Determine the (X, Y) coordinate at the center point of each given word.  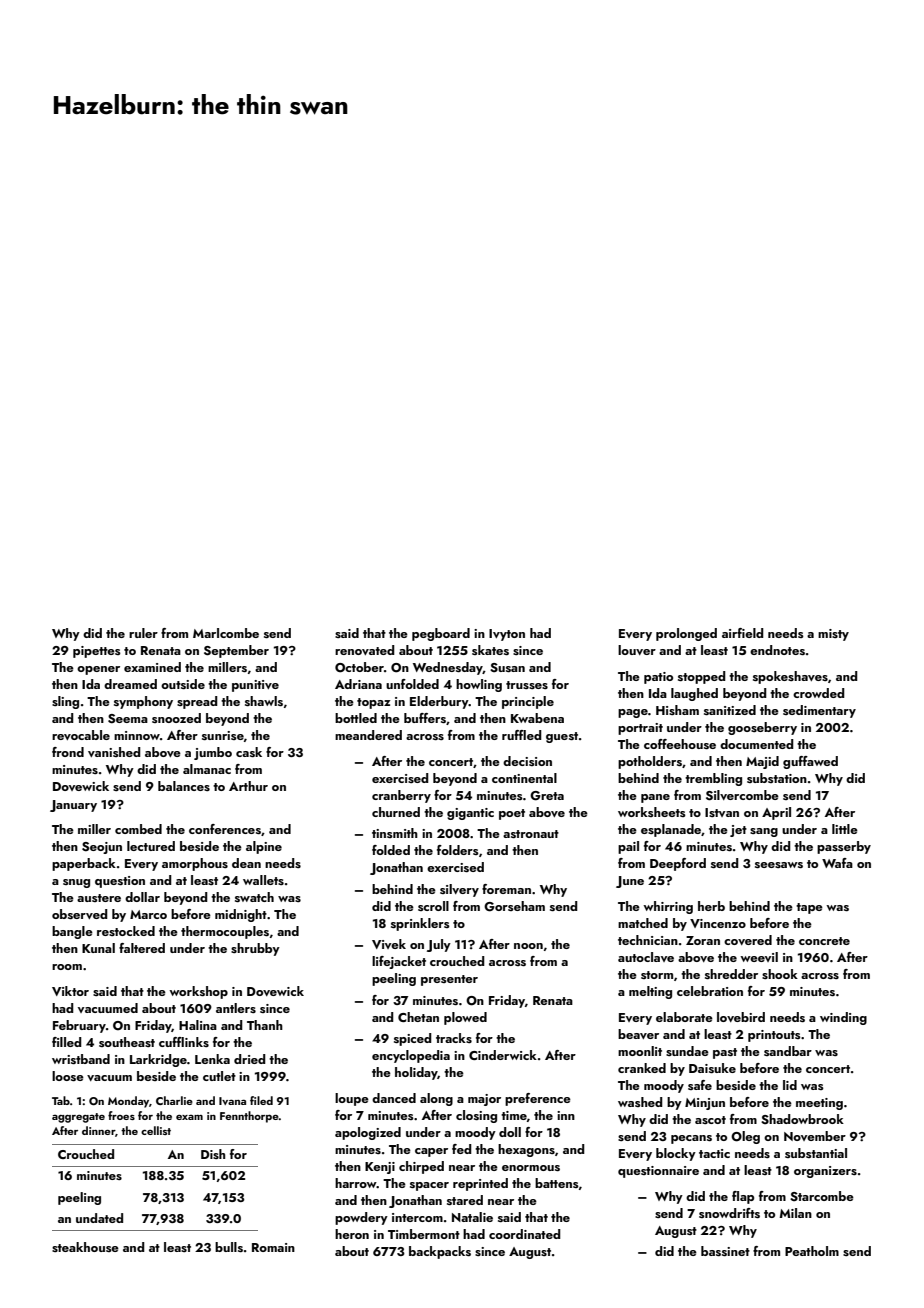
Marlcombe (226, 633)
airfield (743, 633)
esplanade (671, 830)
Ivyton (507, 635)
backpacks (440, 1252)
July (439, 945)
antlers (236, 1008)
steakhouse (85, 1247)
